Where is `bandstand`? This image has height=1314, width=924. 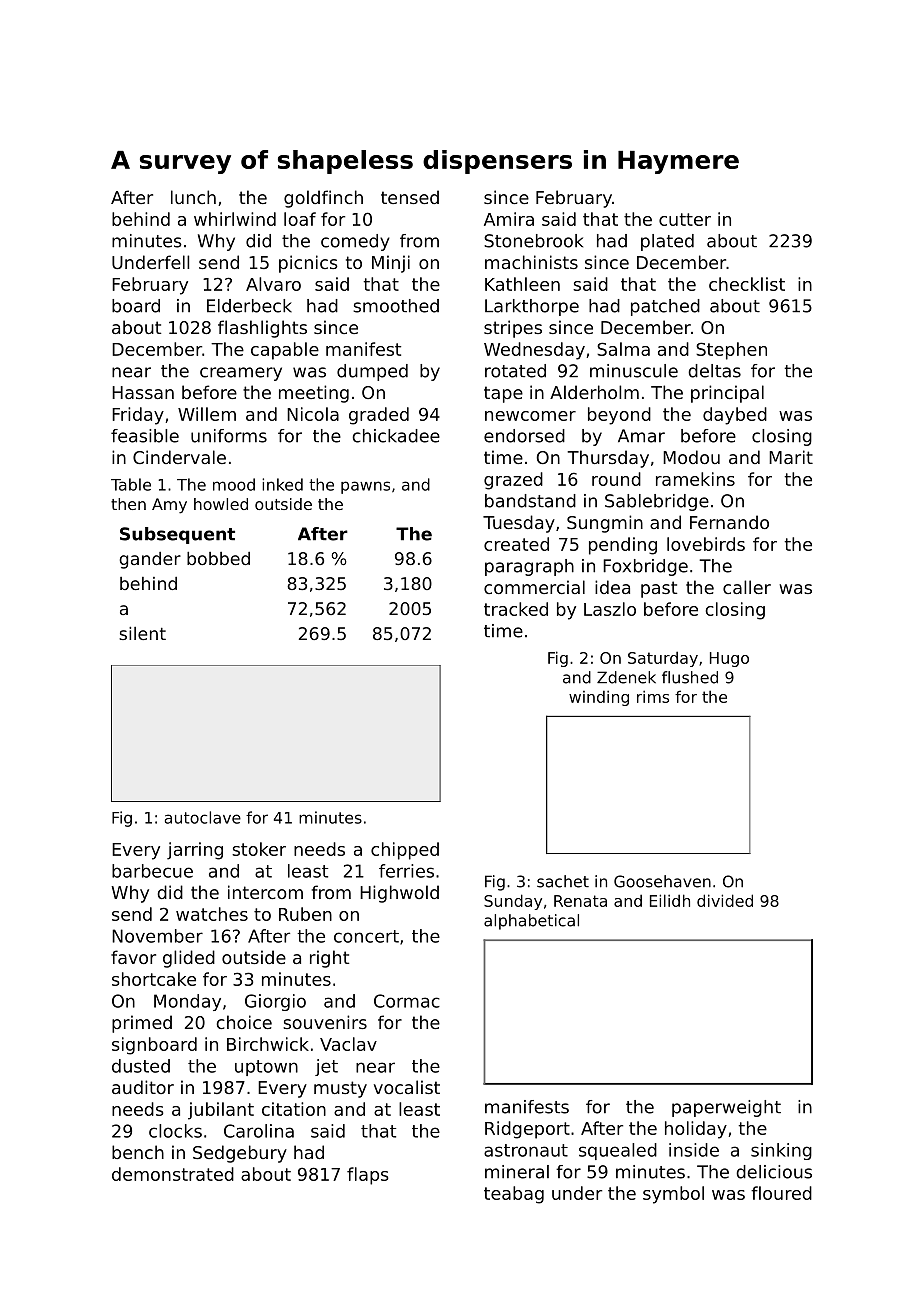 bandstand is located at coordinates (530, 501).
